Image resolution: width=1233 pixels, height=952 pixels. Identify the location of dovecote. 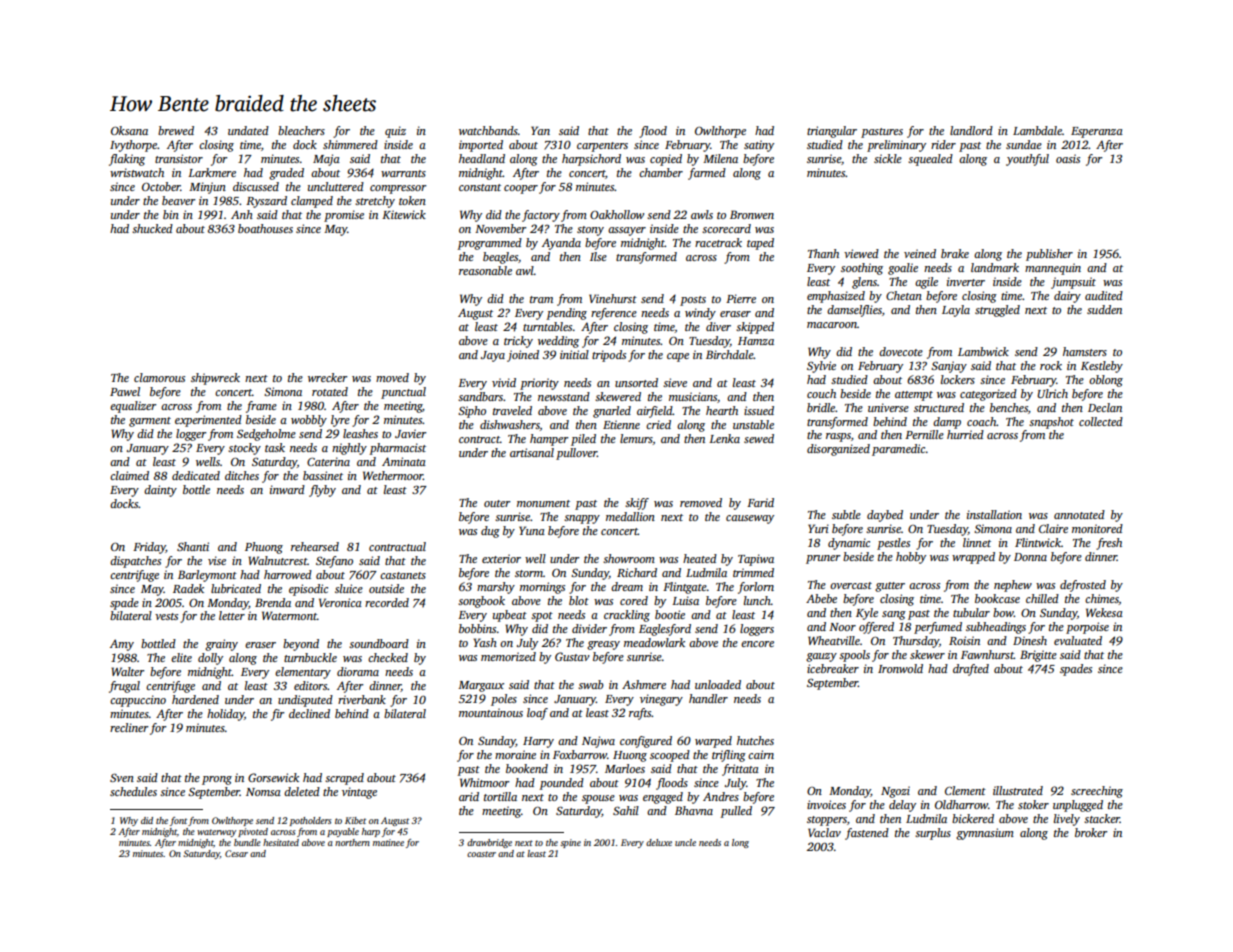
(901, 351).
